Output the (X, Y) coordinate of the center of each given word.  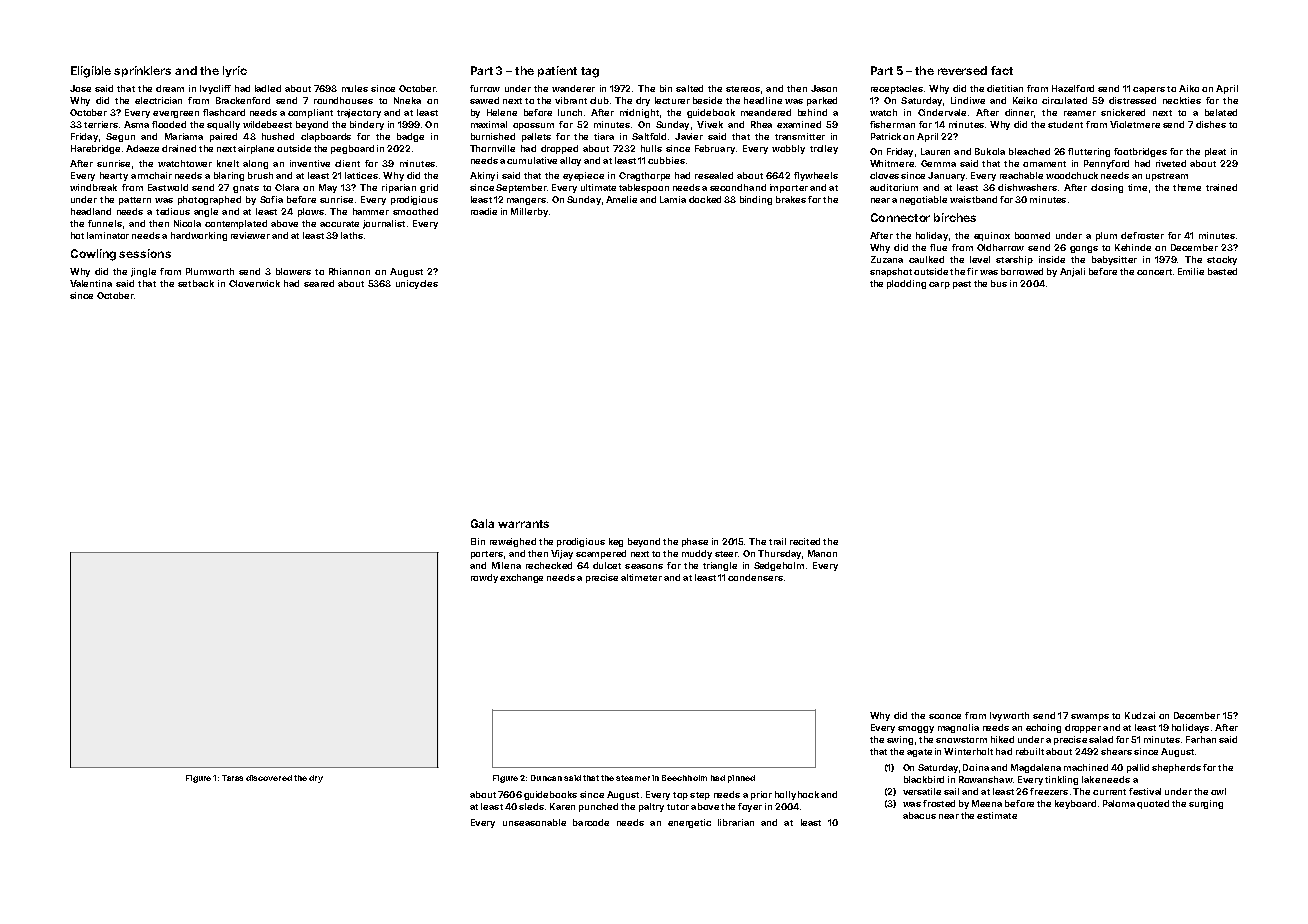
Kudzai (1140, 715)
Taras (232, 778)
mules (355, 88)
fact (1002, 70)
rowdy (484, 578)
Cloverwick (254, 283)
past (962, 285)
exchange (521, 578)
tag (590, 72)
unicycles (417, 284)
